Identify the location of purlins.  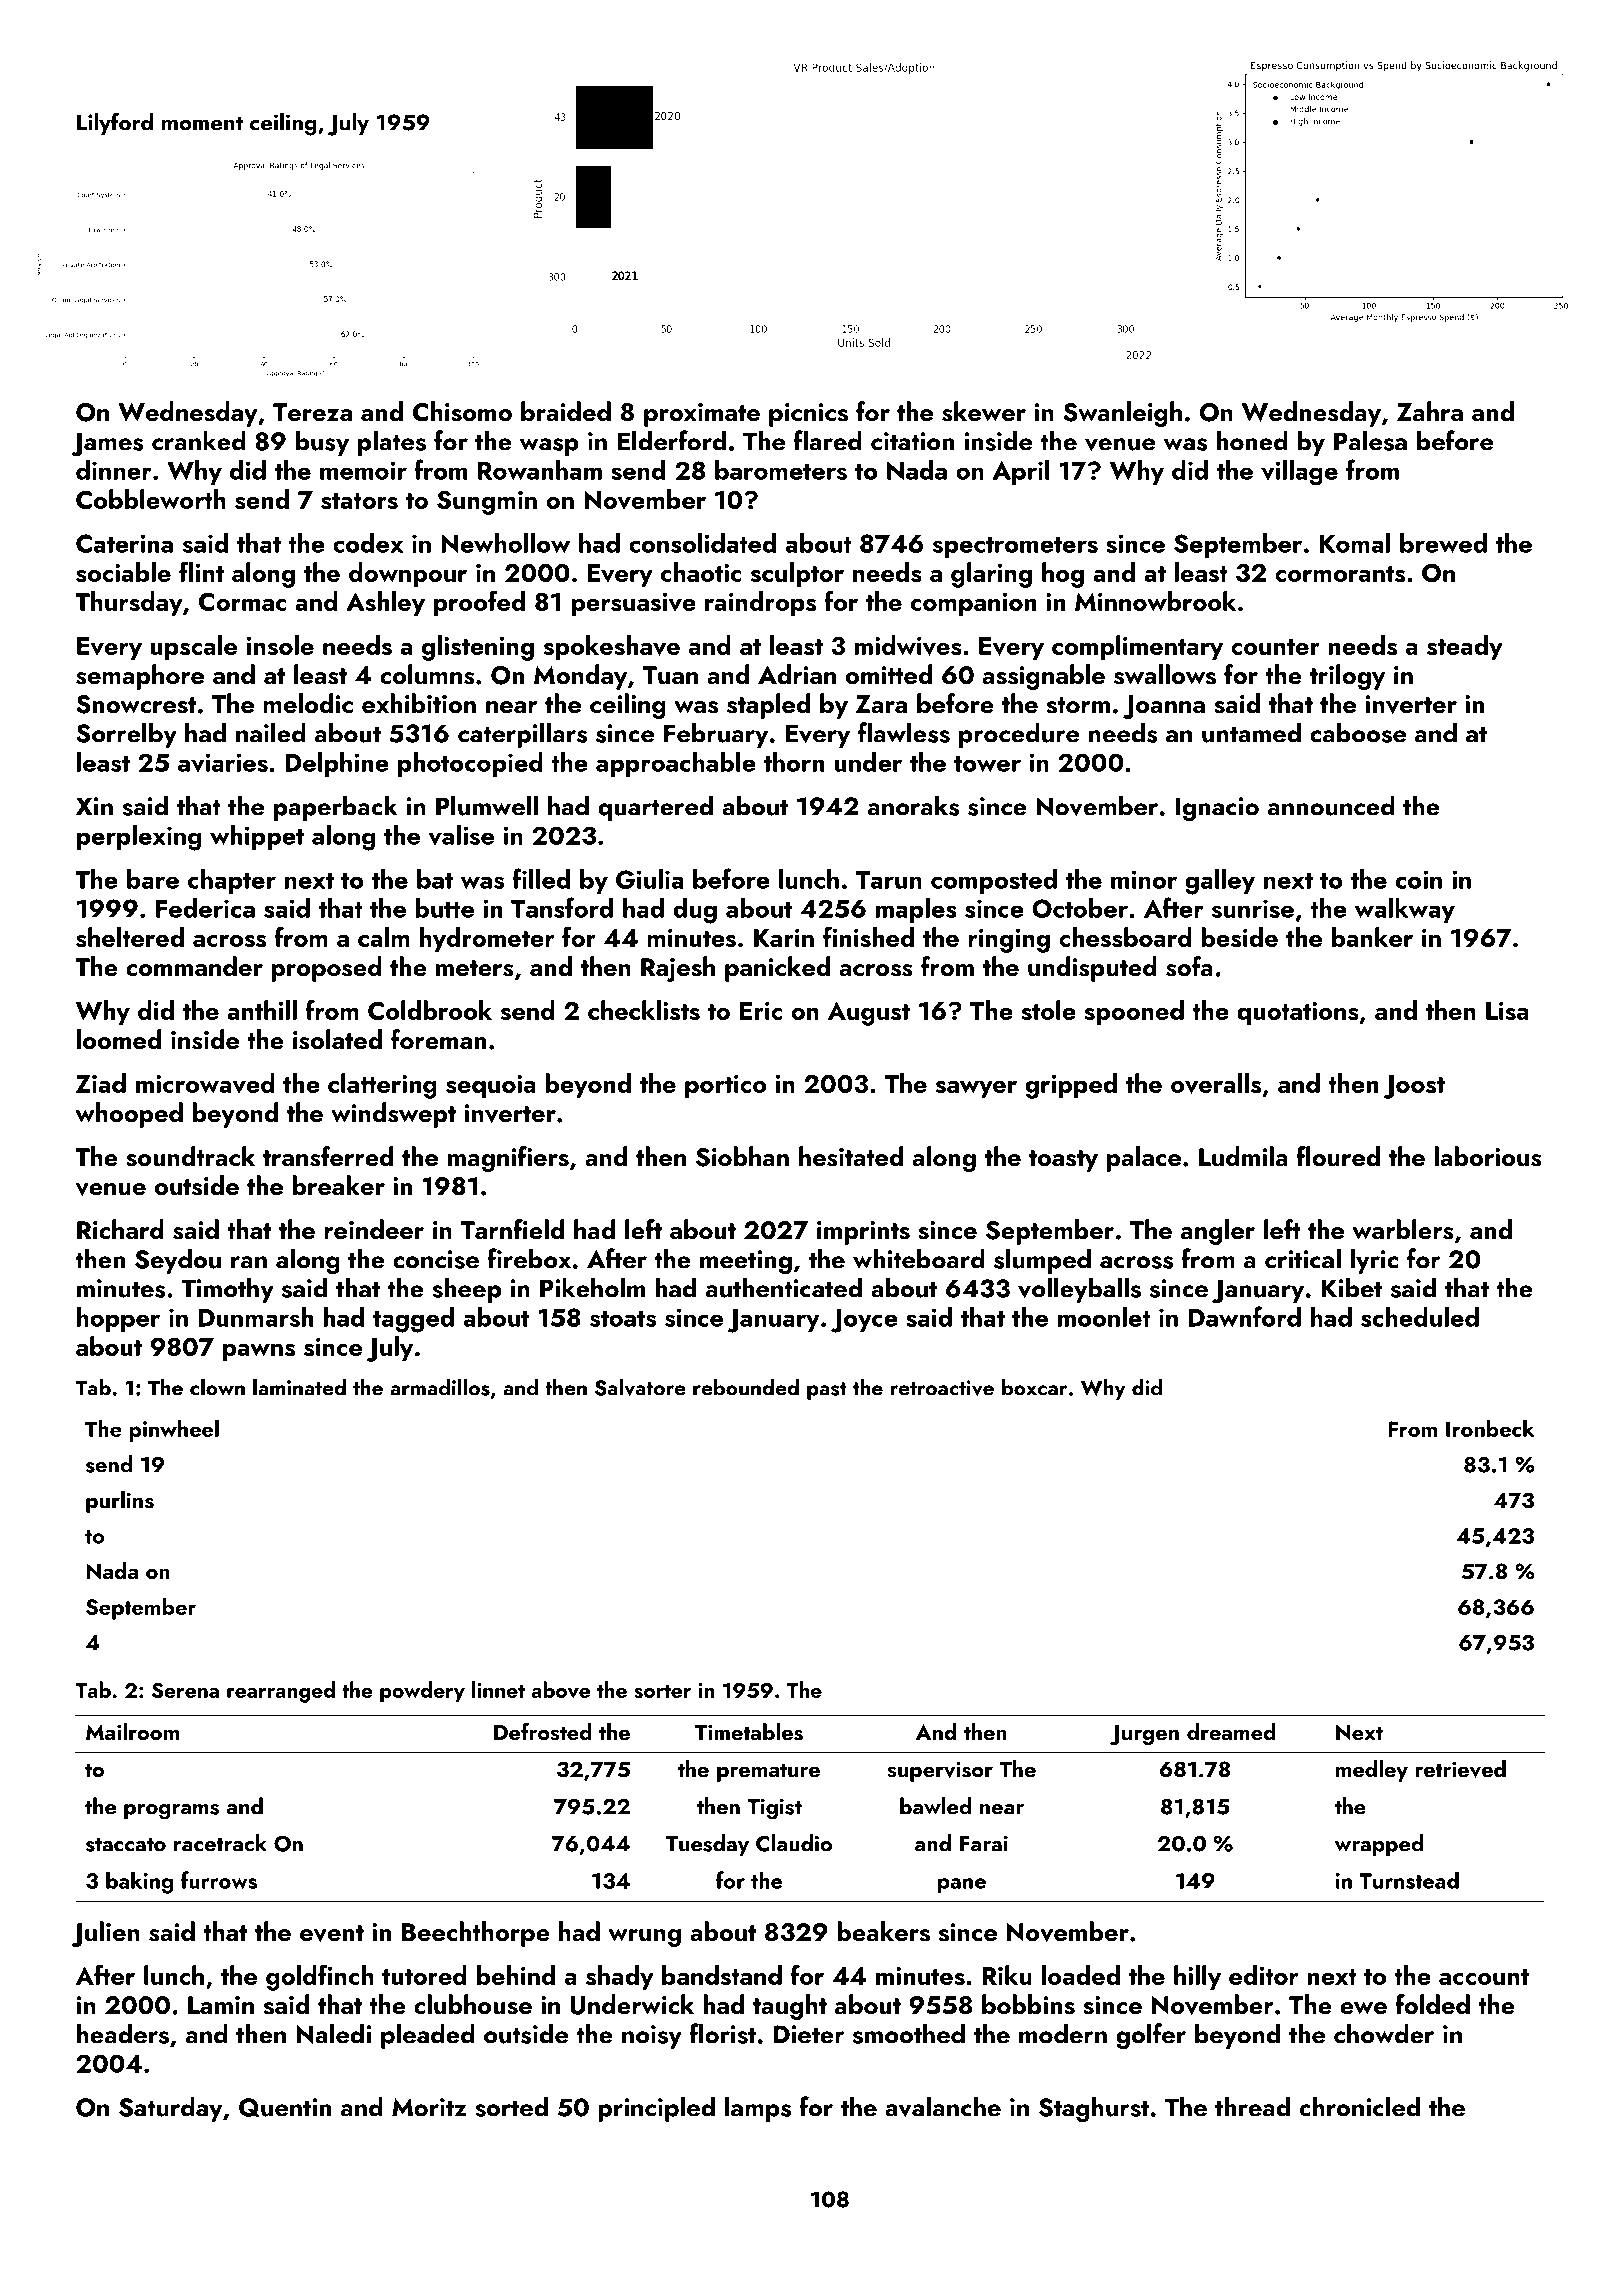
(120, 1502).
